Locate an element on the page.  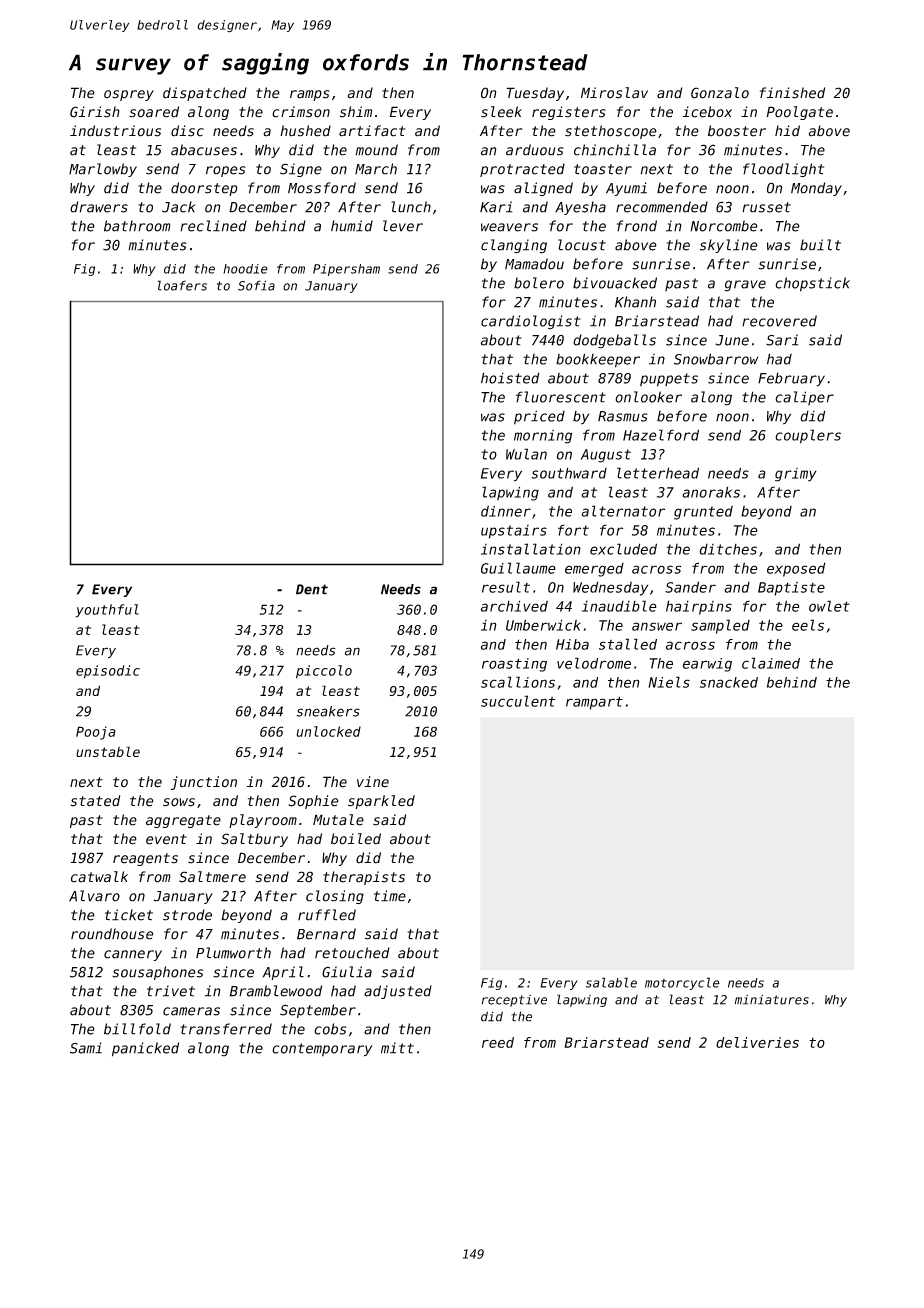
strode is located at coordinates (187, 915).
